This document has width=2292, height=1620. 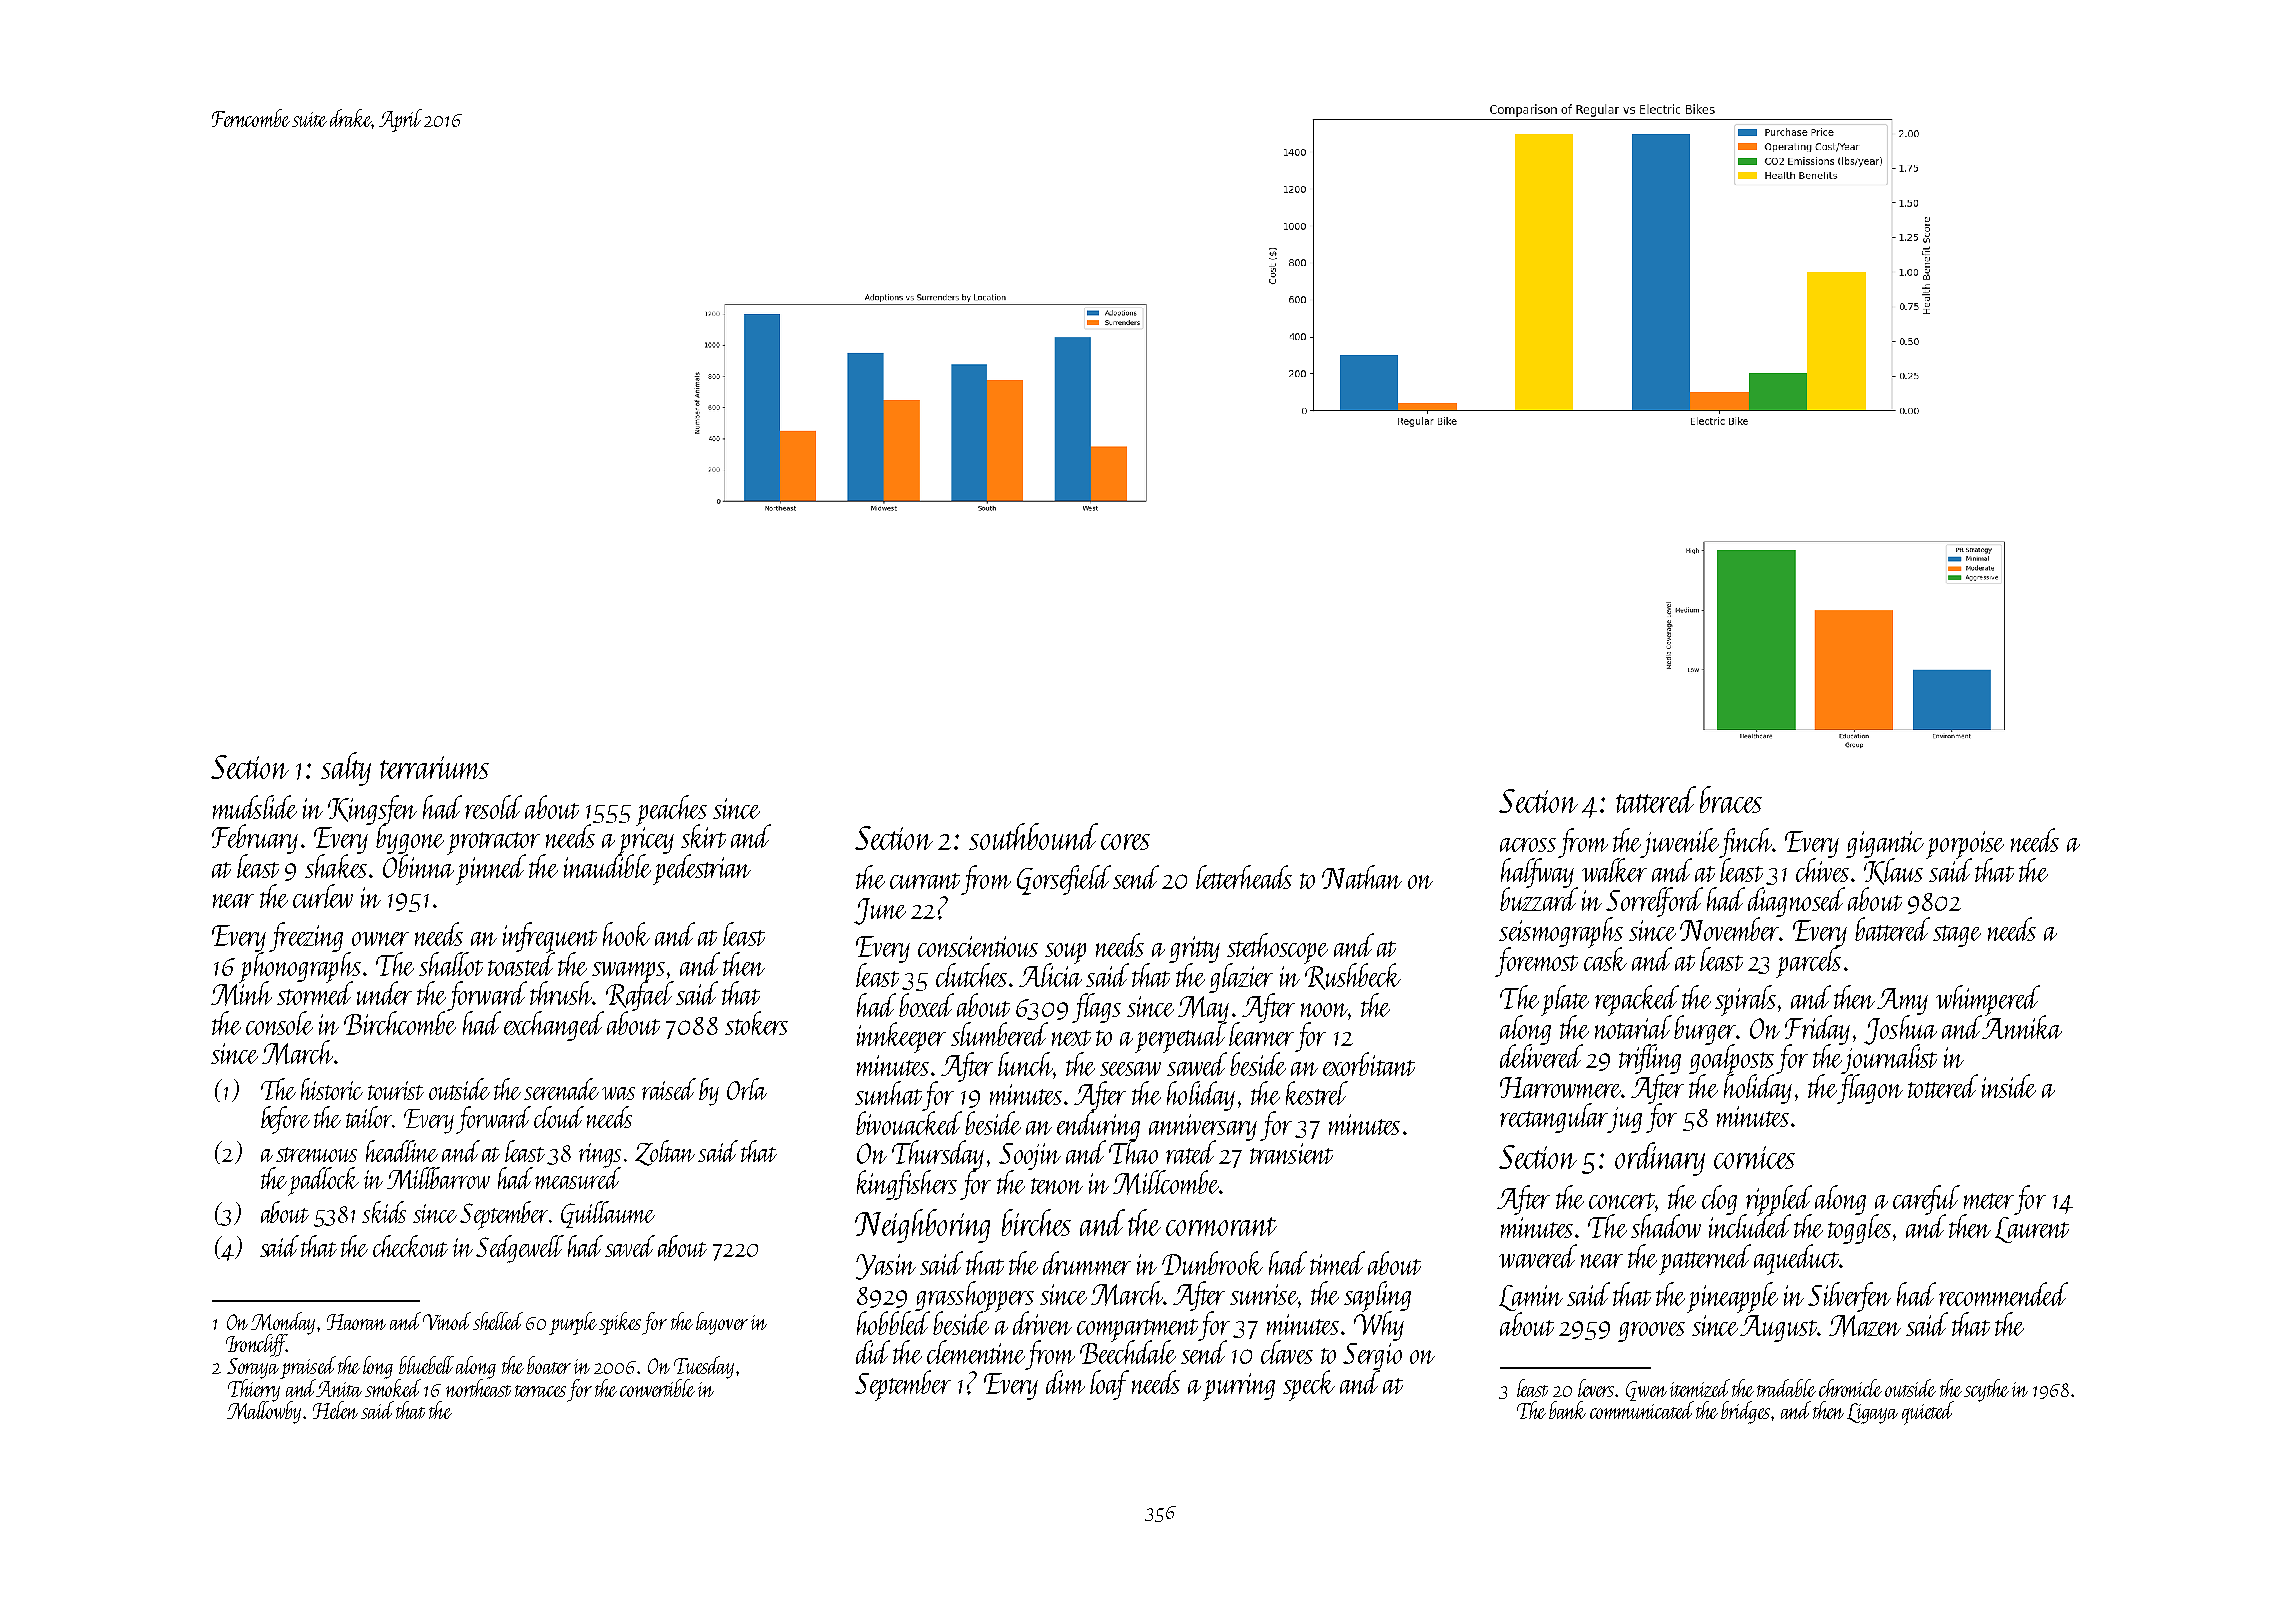 I want to click on braces, so click(x=1731, y=799).
